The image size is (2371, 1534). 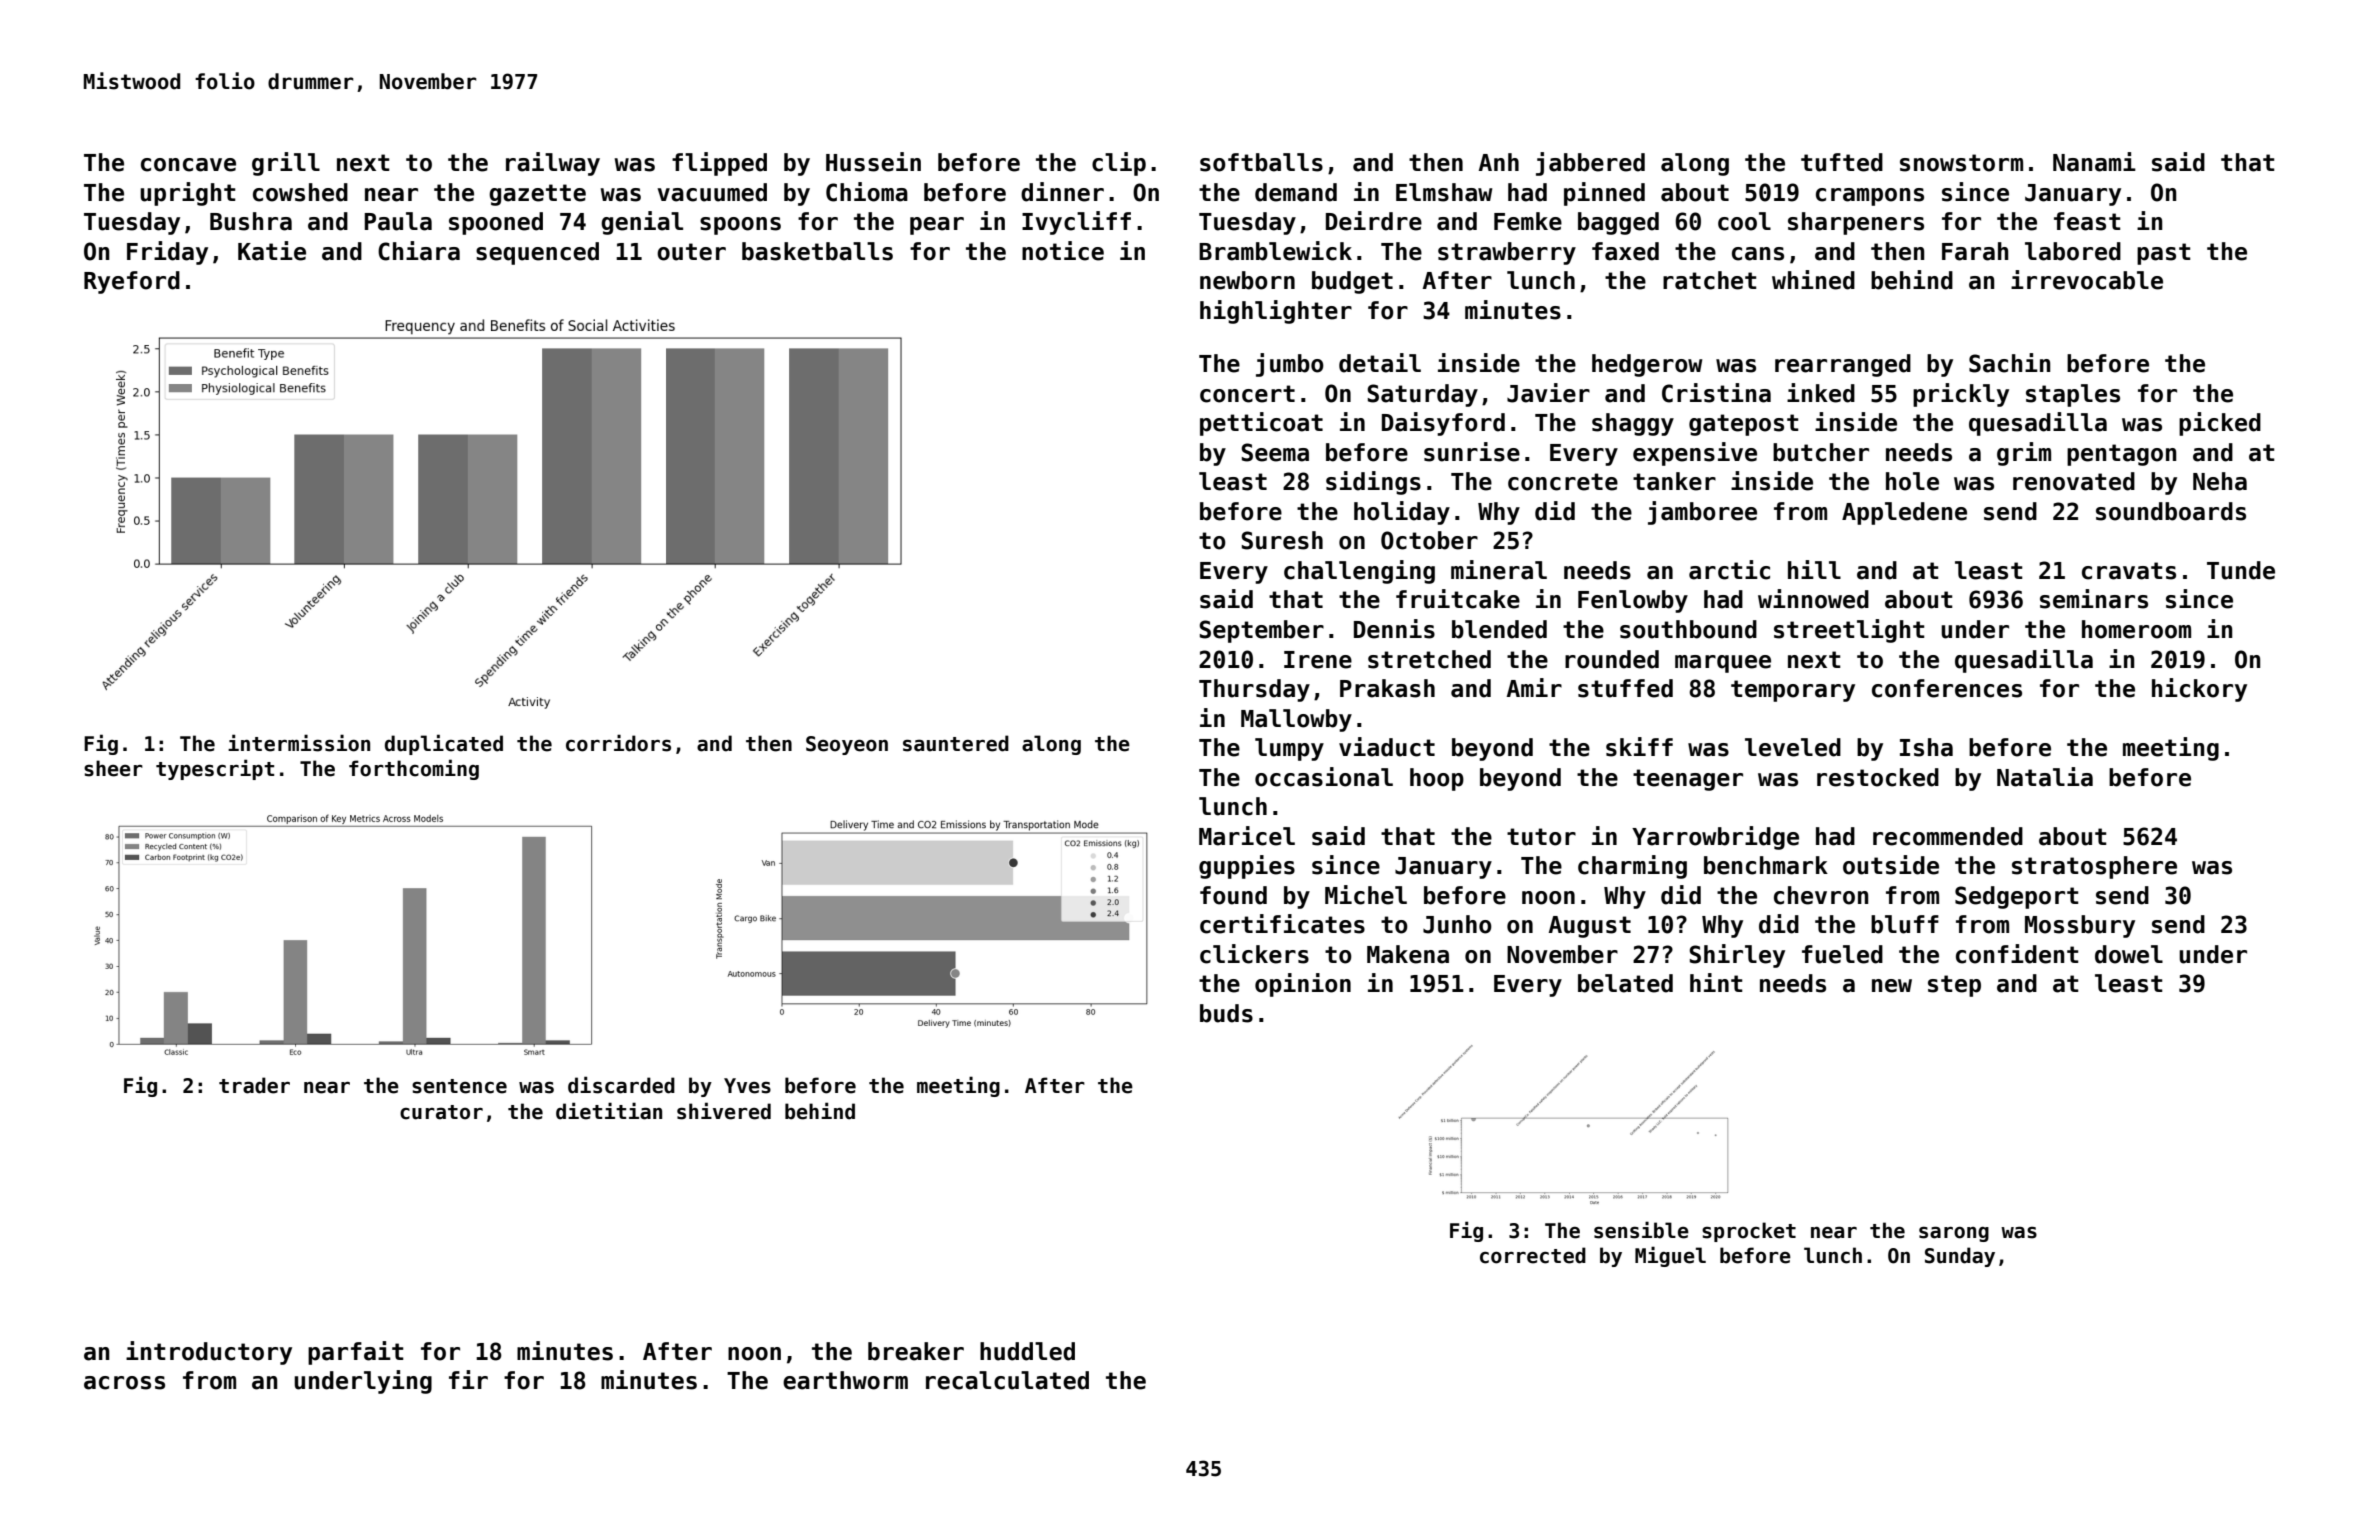 What do you see at coordinates (444, 744) in the screenshot?
I see `duplicated` at bounding box center [444, 744].
